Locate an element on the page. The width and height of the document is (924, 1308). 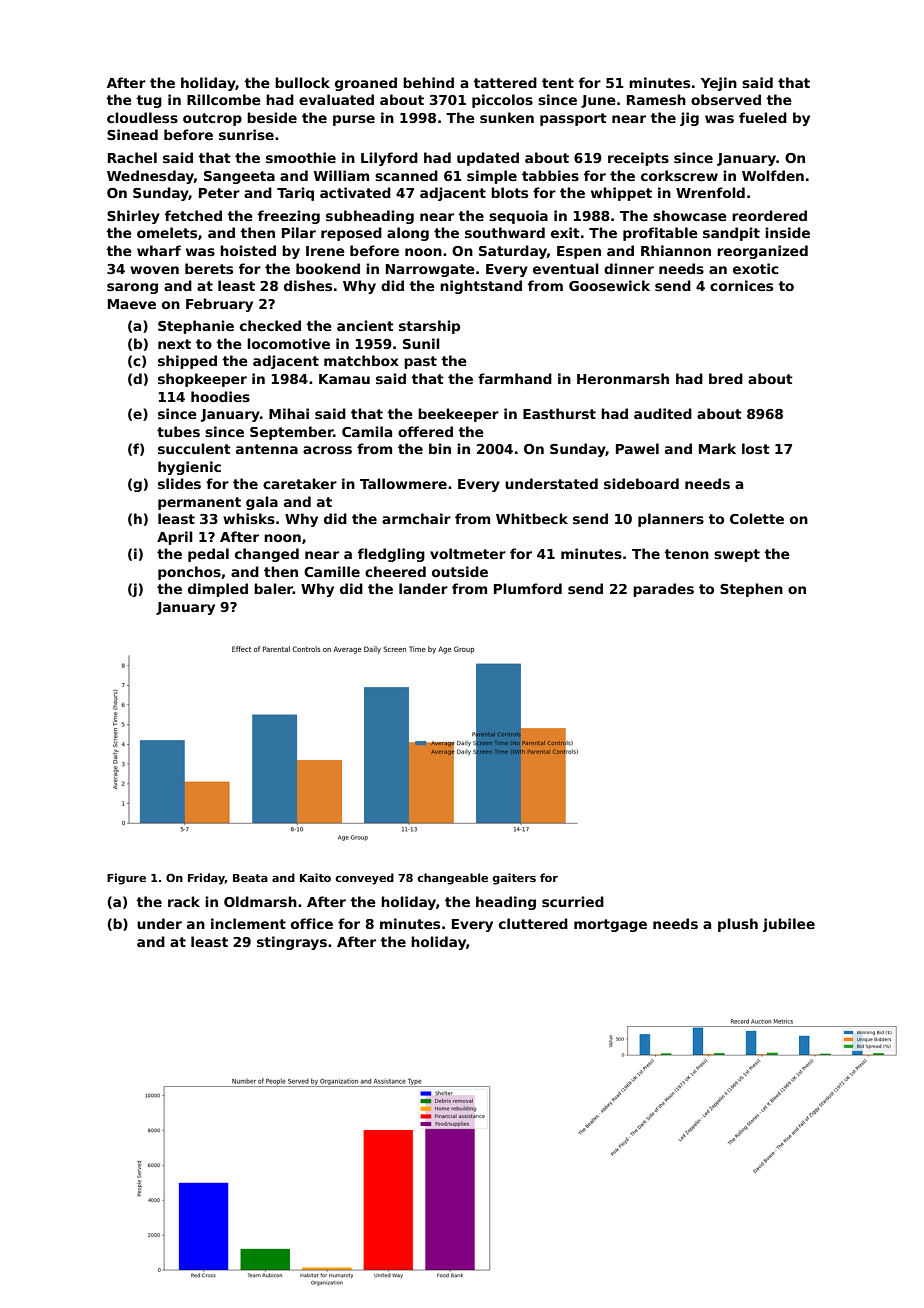
Wrenfold is located at coordinates (710, 192).
